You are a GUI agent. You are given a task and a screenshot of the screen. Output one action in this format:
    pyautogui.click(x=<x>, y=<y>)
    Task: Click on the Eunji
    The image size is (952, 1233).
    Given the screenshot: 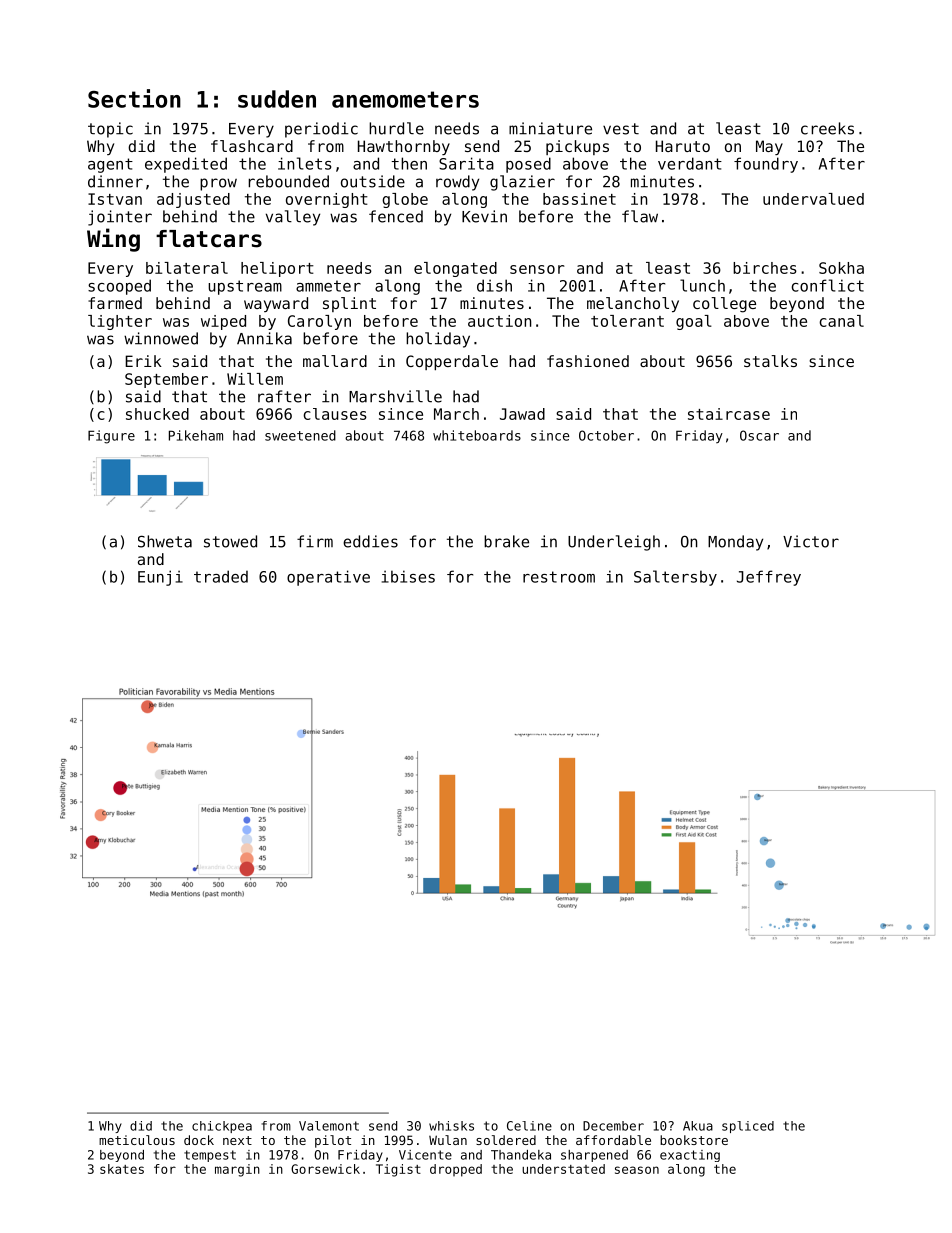 What is the action you would take?
    pyautogui.click(x=160, y=578)
